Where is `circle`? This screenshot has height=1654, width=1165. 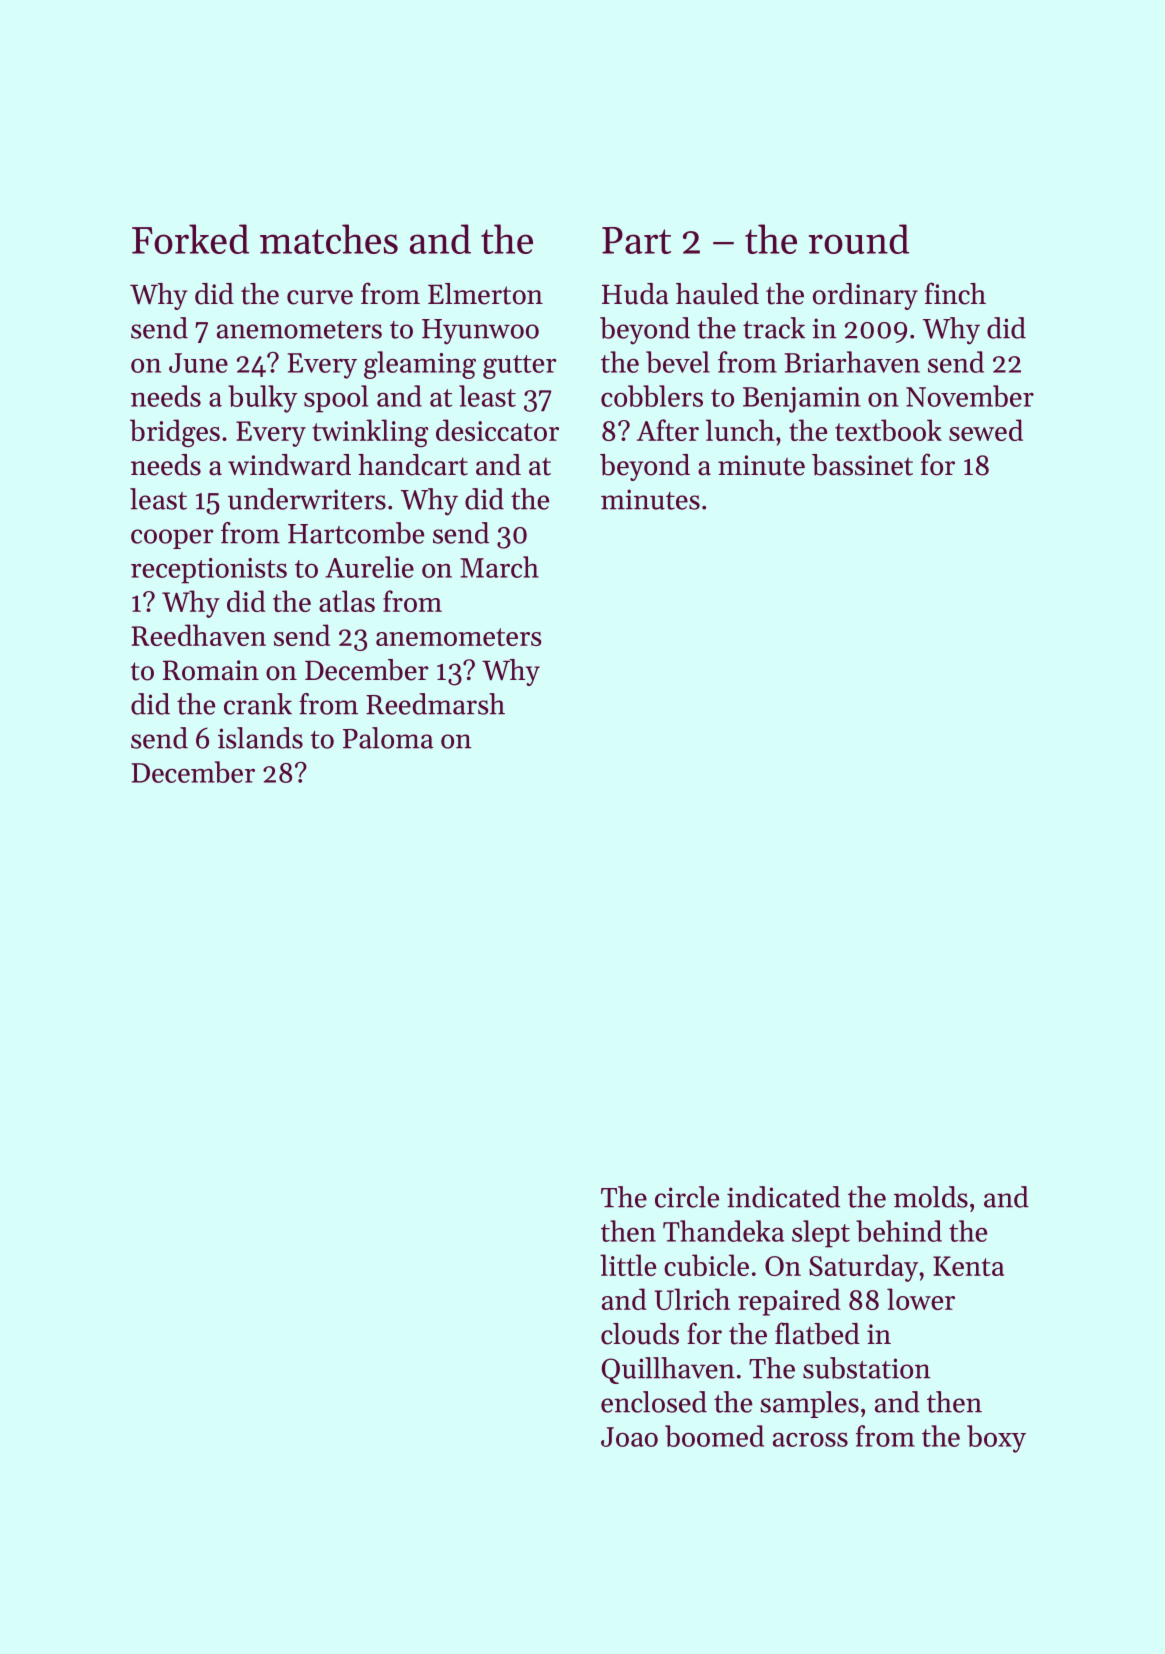 circle is located at coordinates (687, 1197).
